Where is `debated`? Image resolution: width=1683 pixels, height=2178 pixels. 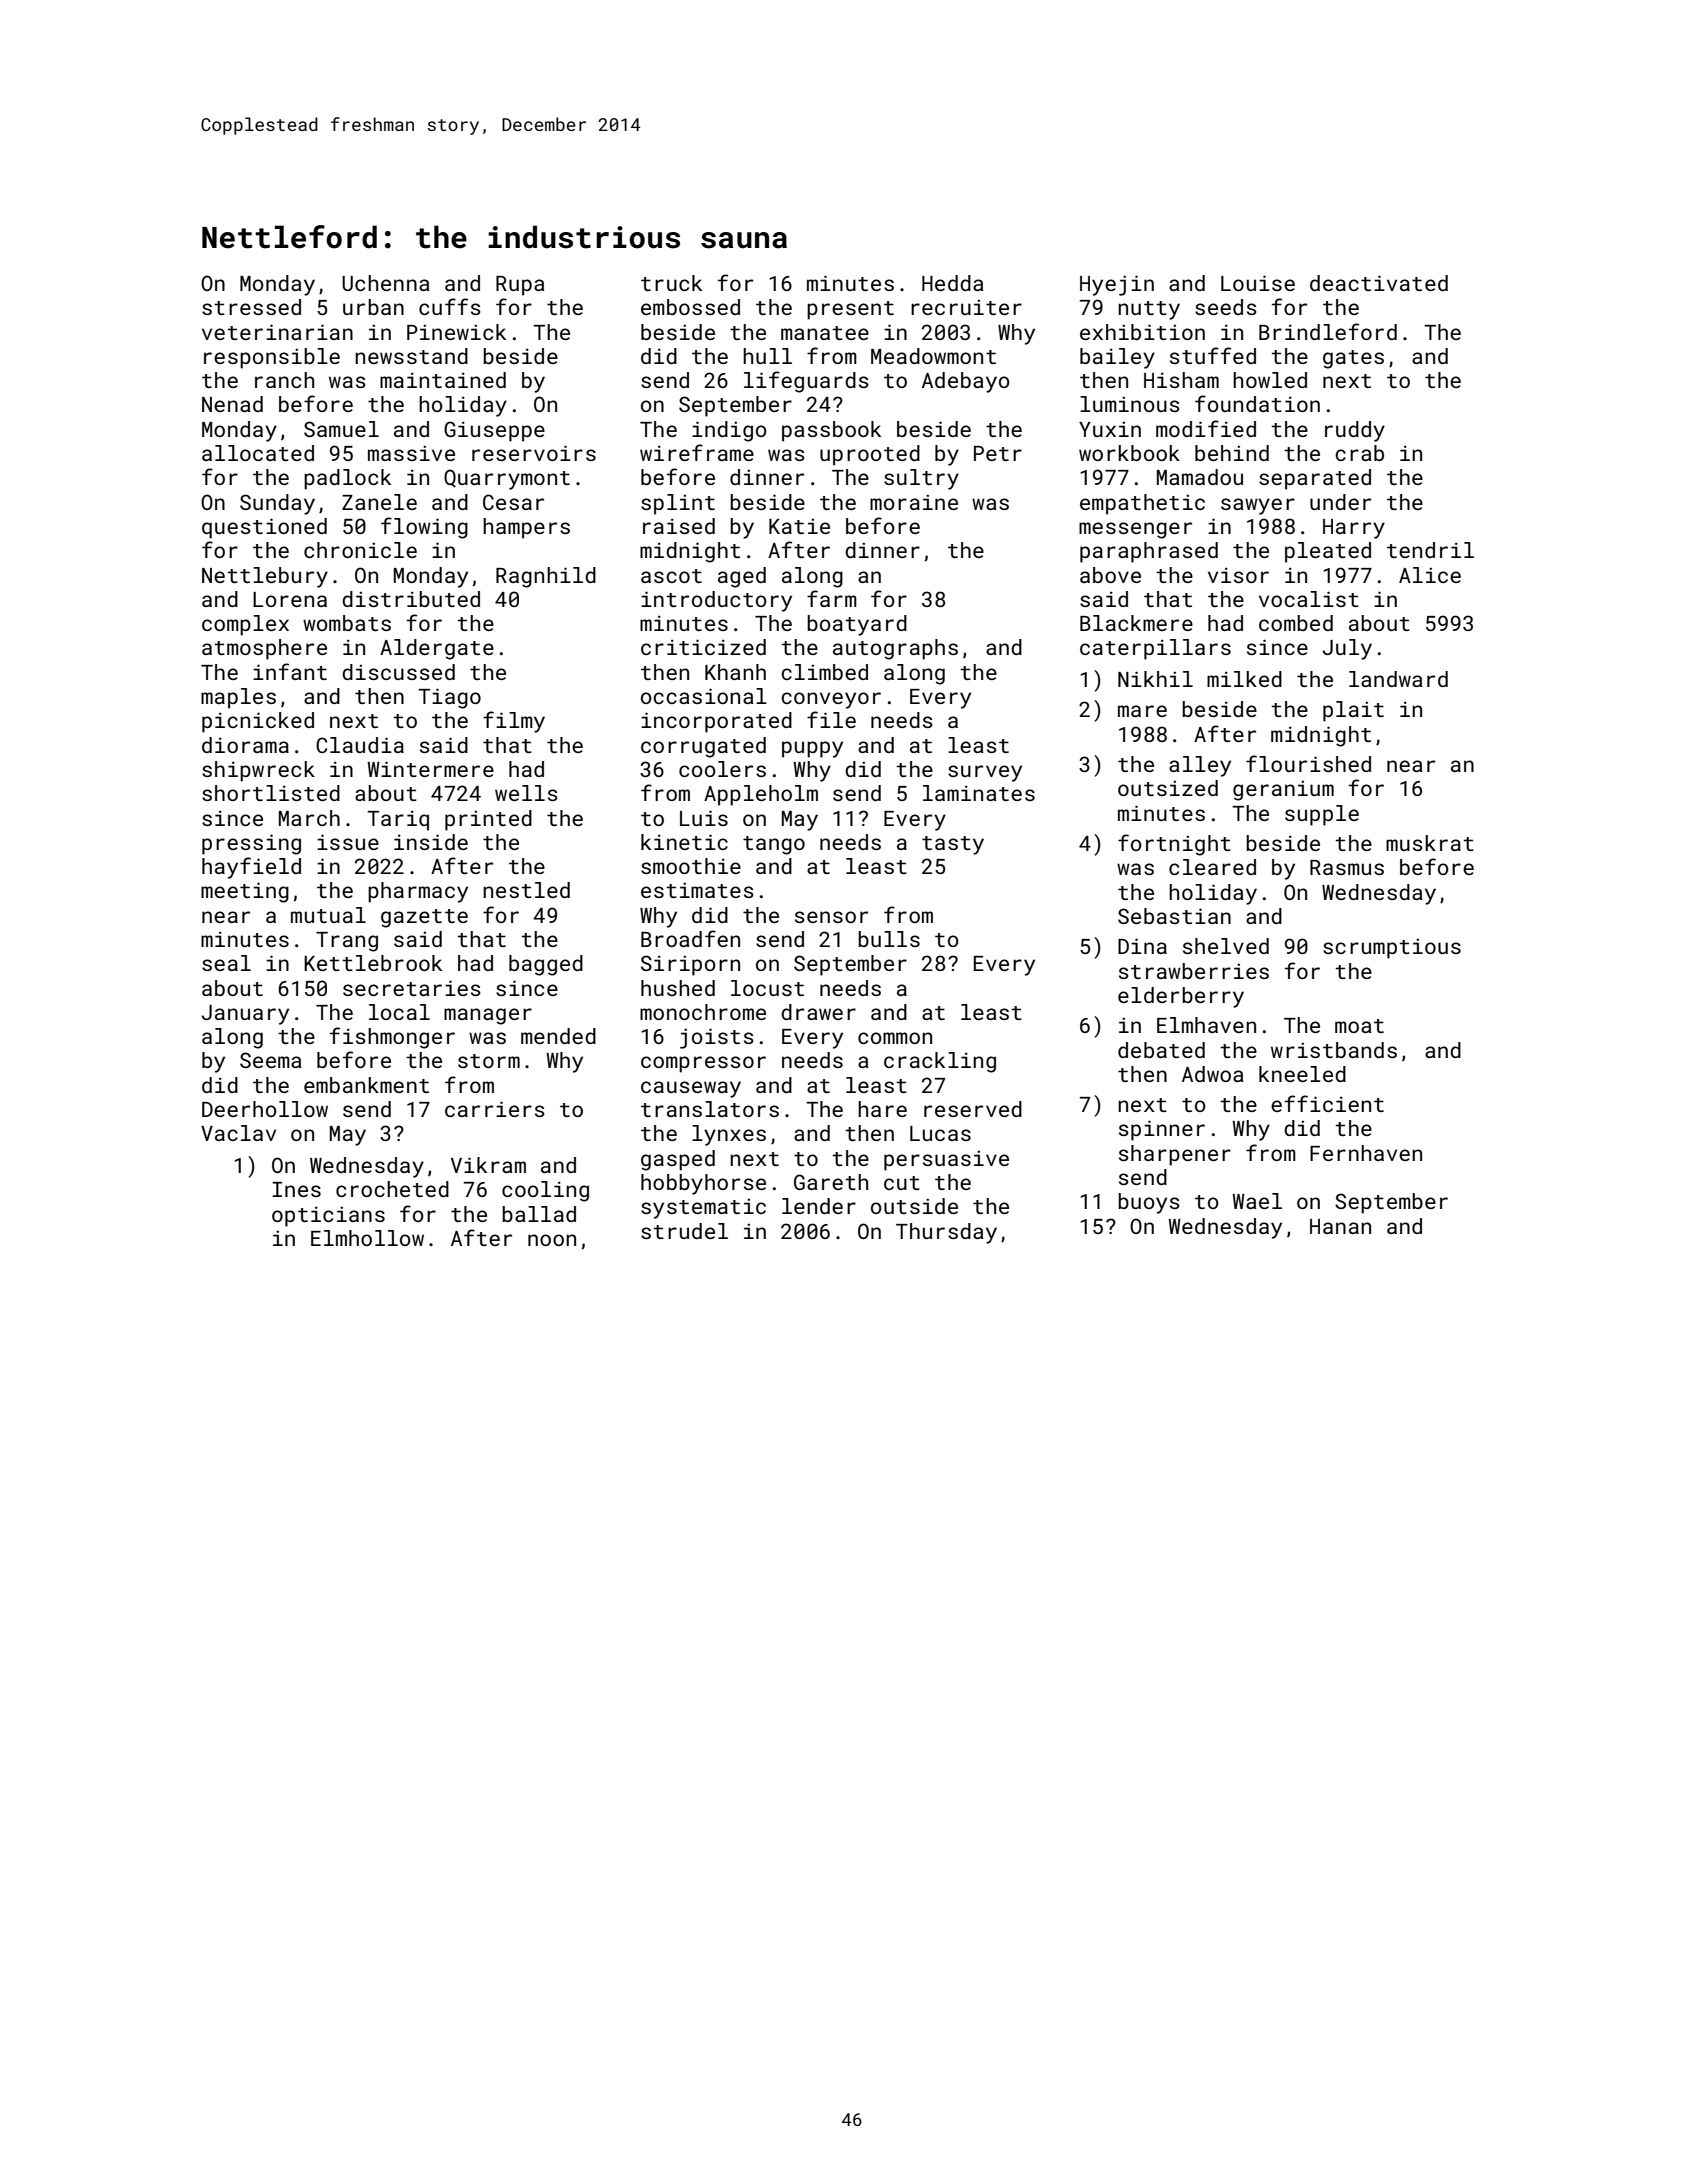
debated is located at coordinates (1161, 1050).
